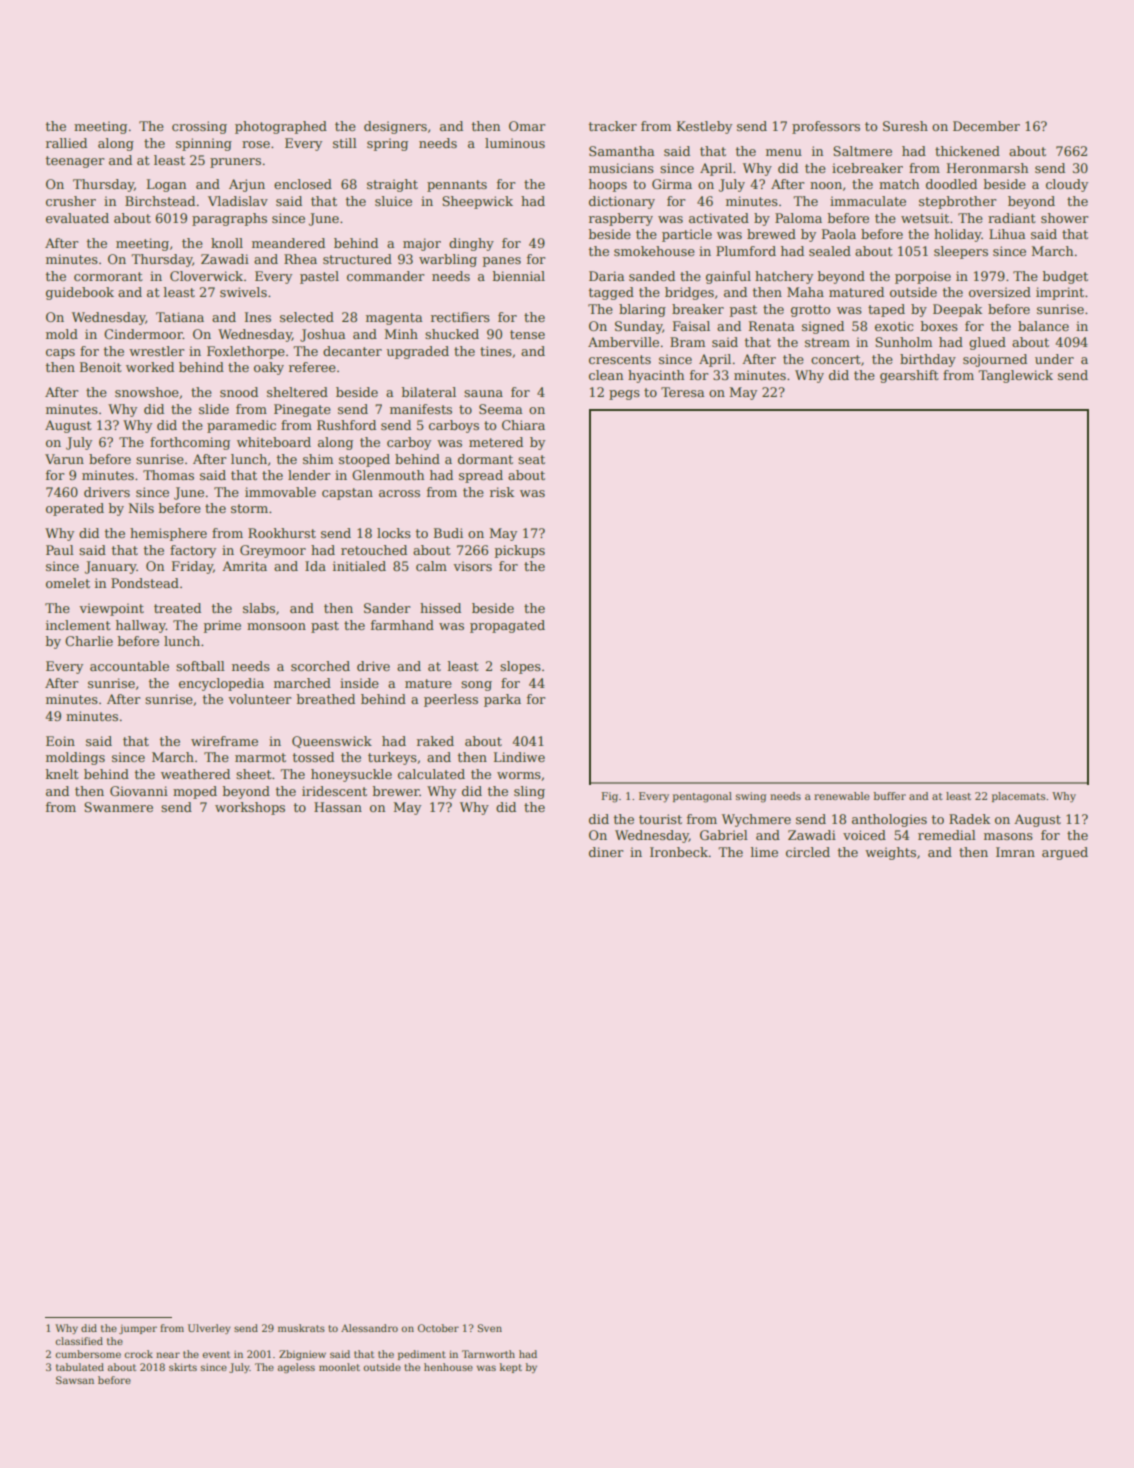 This image has height=1468, width=1134. Describe the element at coordinates (64, 459) in the image. I see `Varun` at that location.
